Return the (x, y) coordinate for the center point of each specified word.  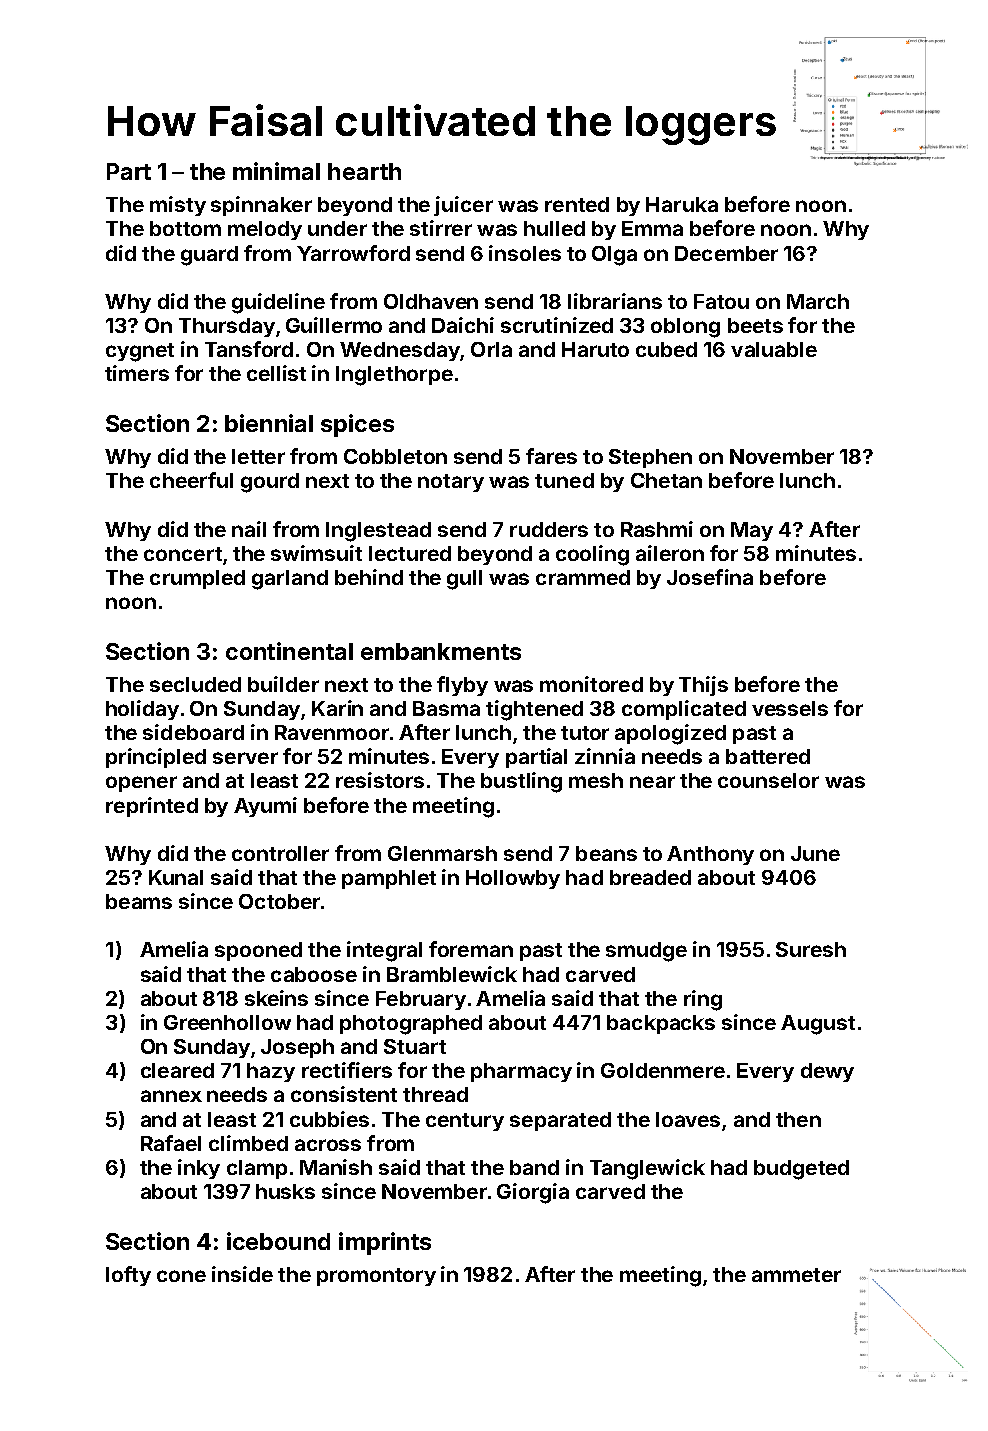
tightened (534, 710)
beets (755, 325)
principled (156, 758)
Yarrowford (353, 253)
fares (551, 456)
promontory (376, 1277)
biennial (269, 423)
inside (242, 1274)
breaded (650, 877)
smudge (646, 952)
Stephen (650, 458)
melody (265, 230)
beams (139, 901)
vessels (790, 708)
